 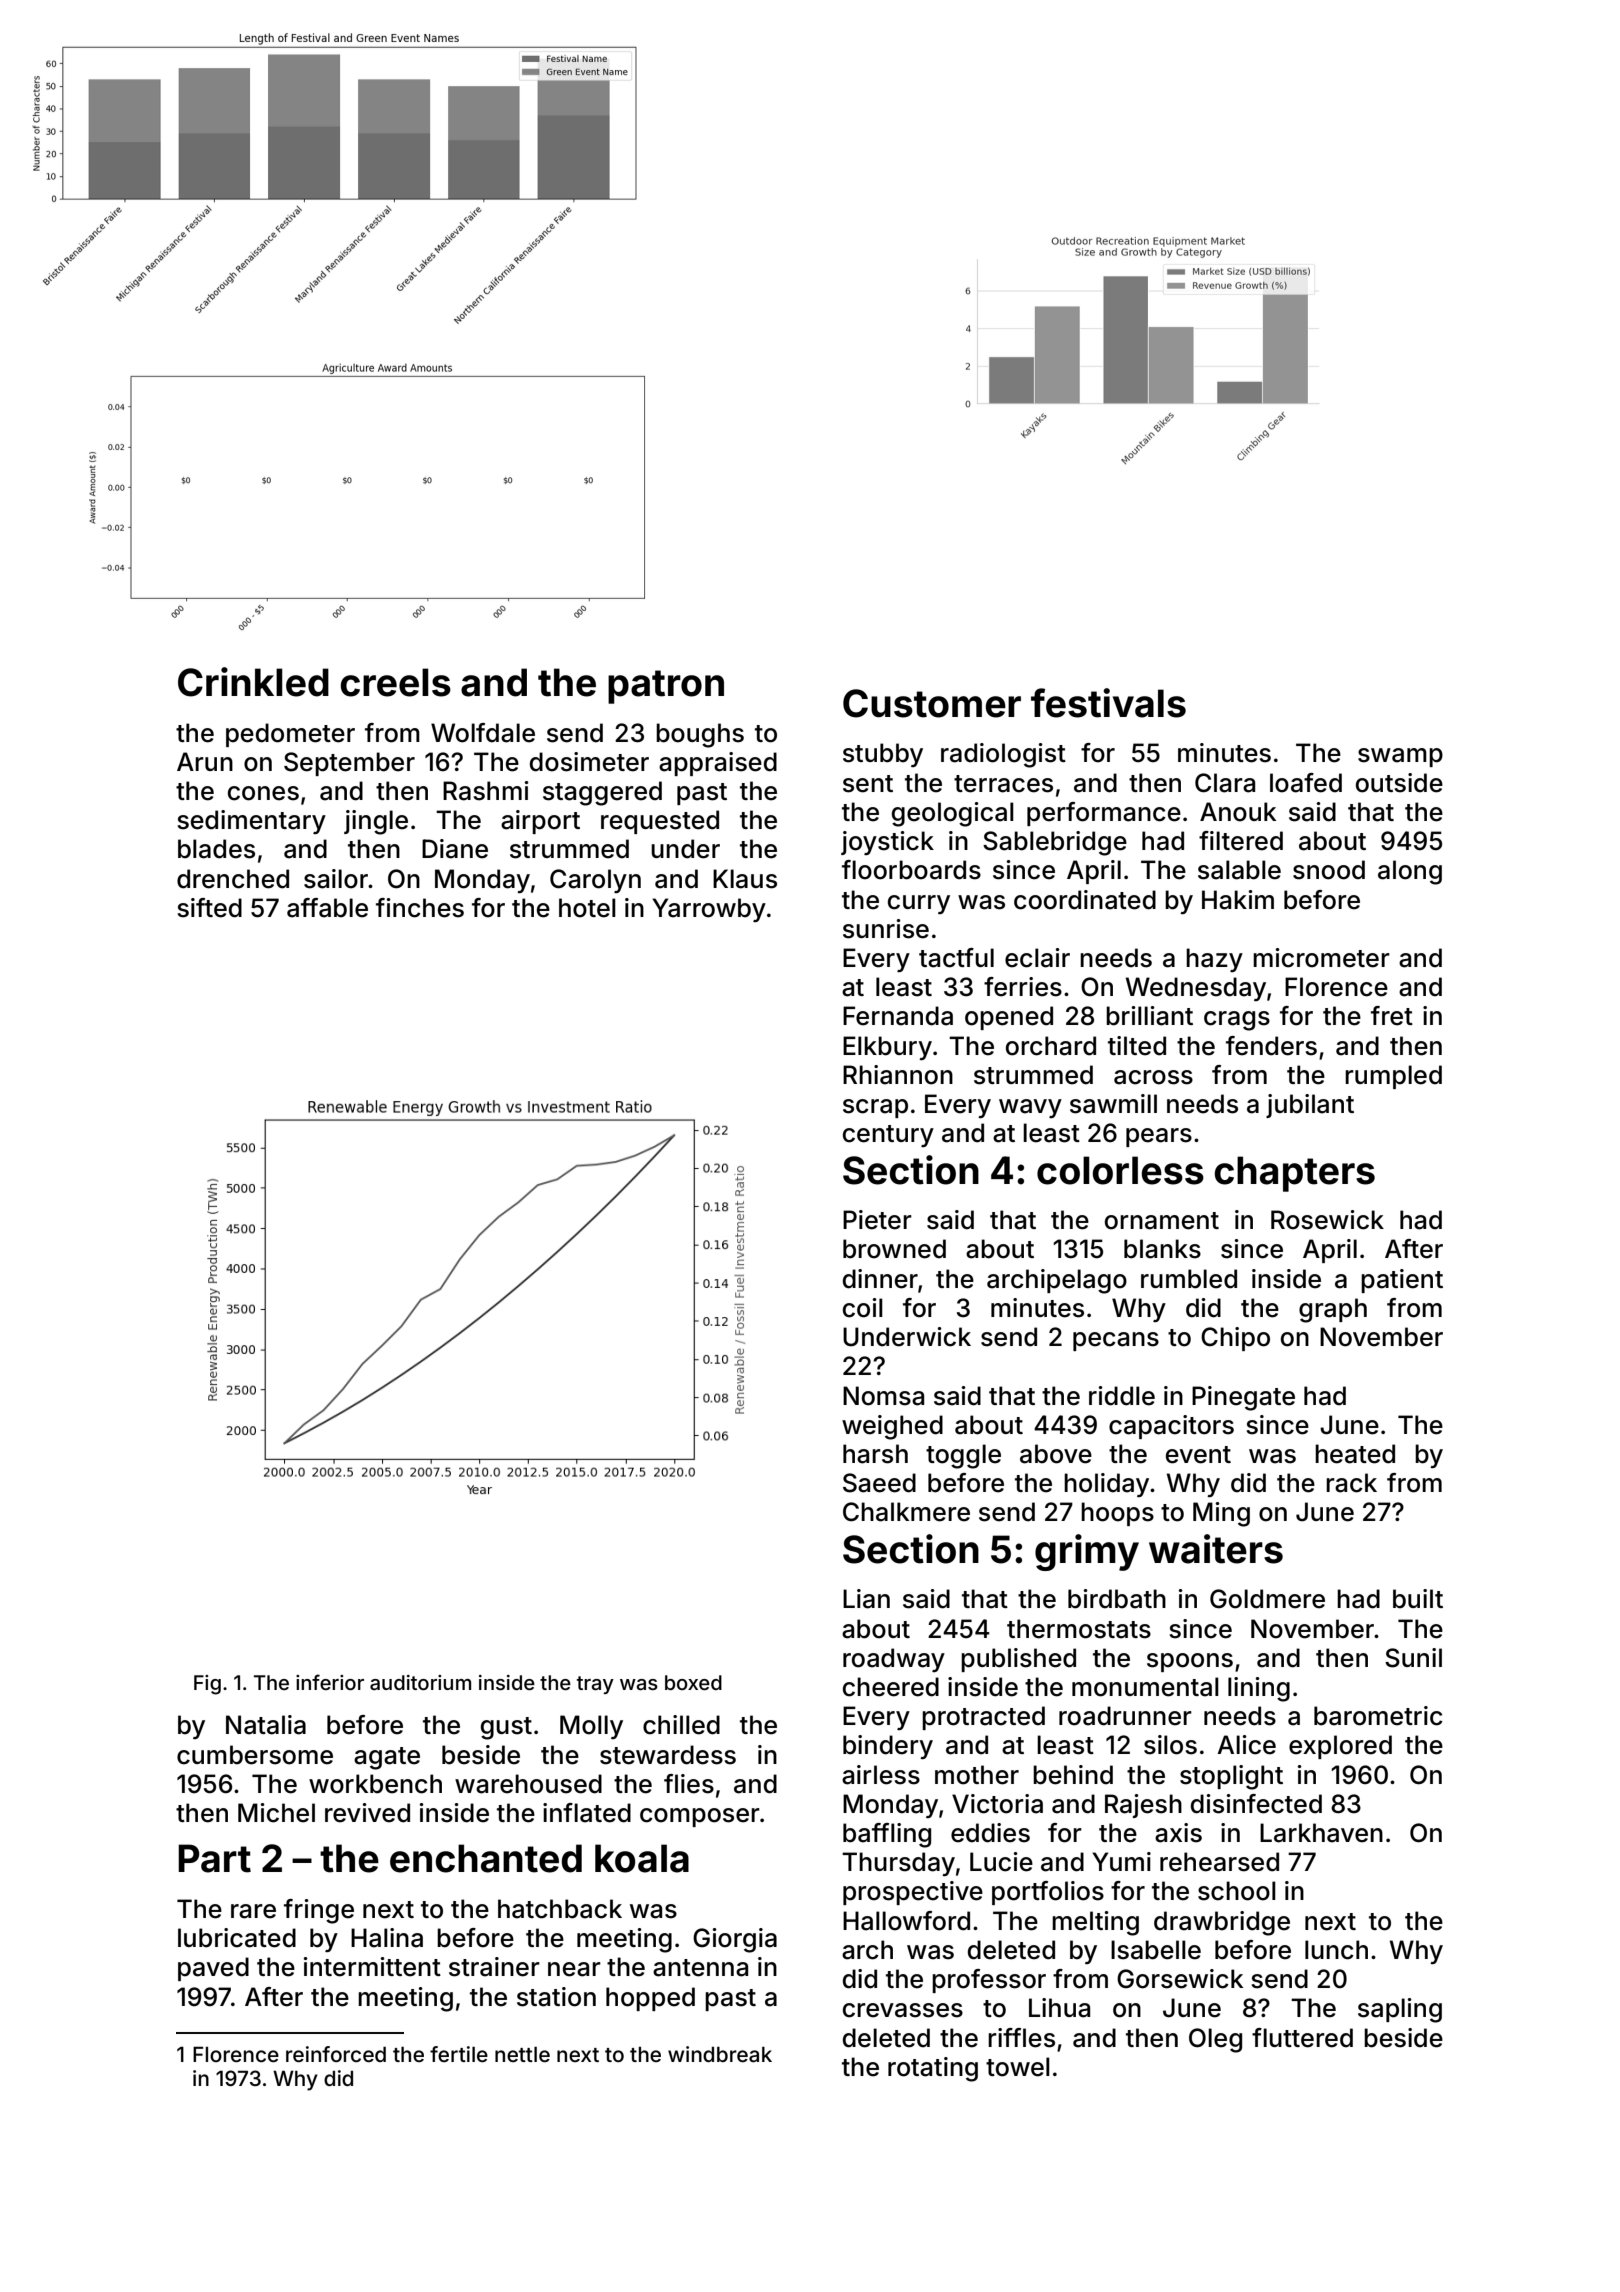 I want to click on Wolfdale, so click(x=483, y=733).
